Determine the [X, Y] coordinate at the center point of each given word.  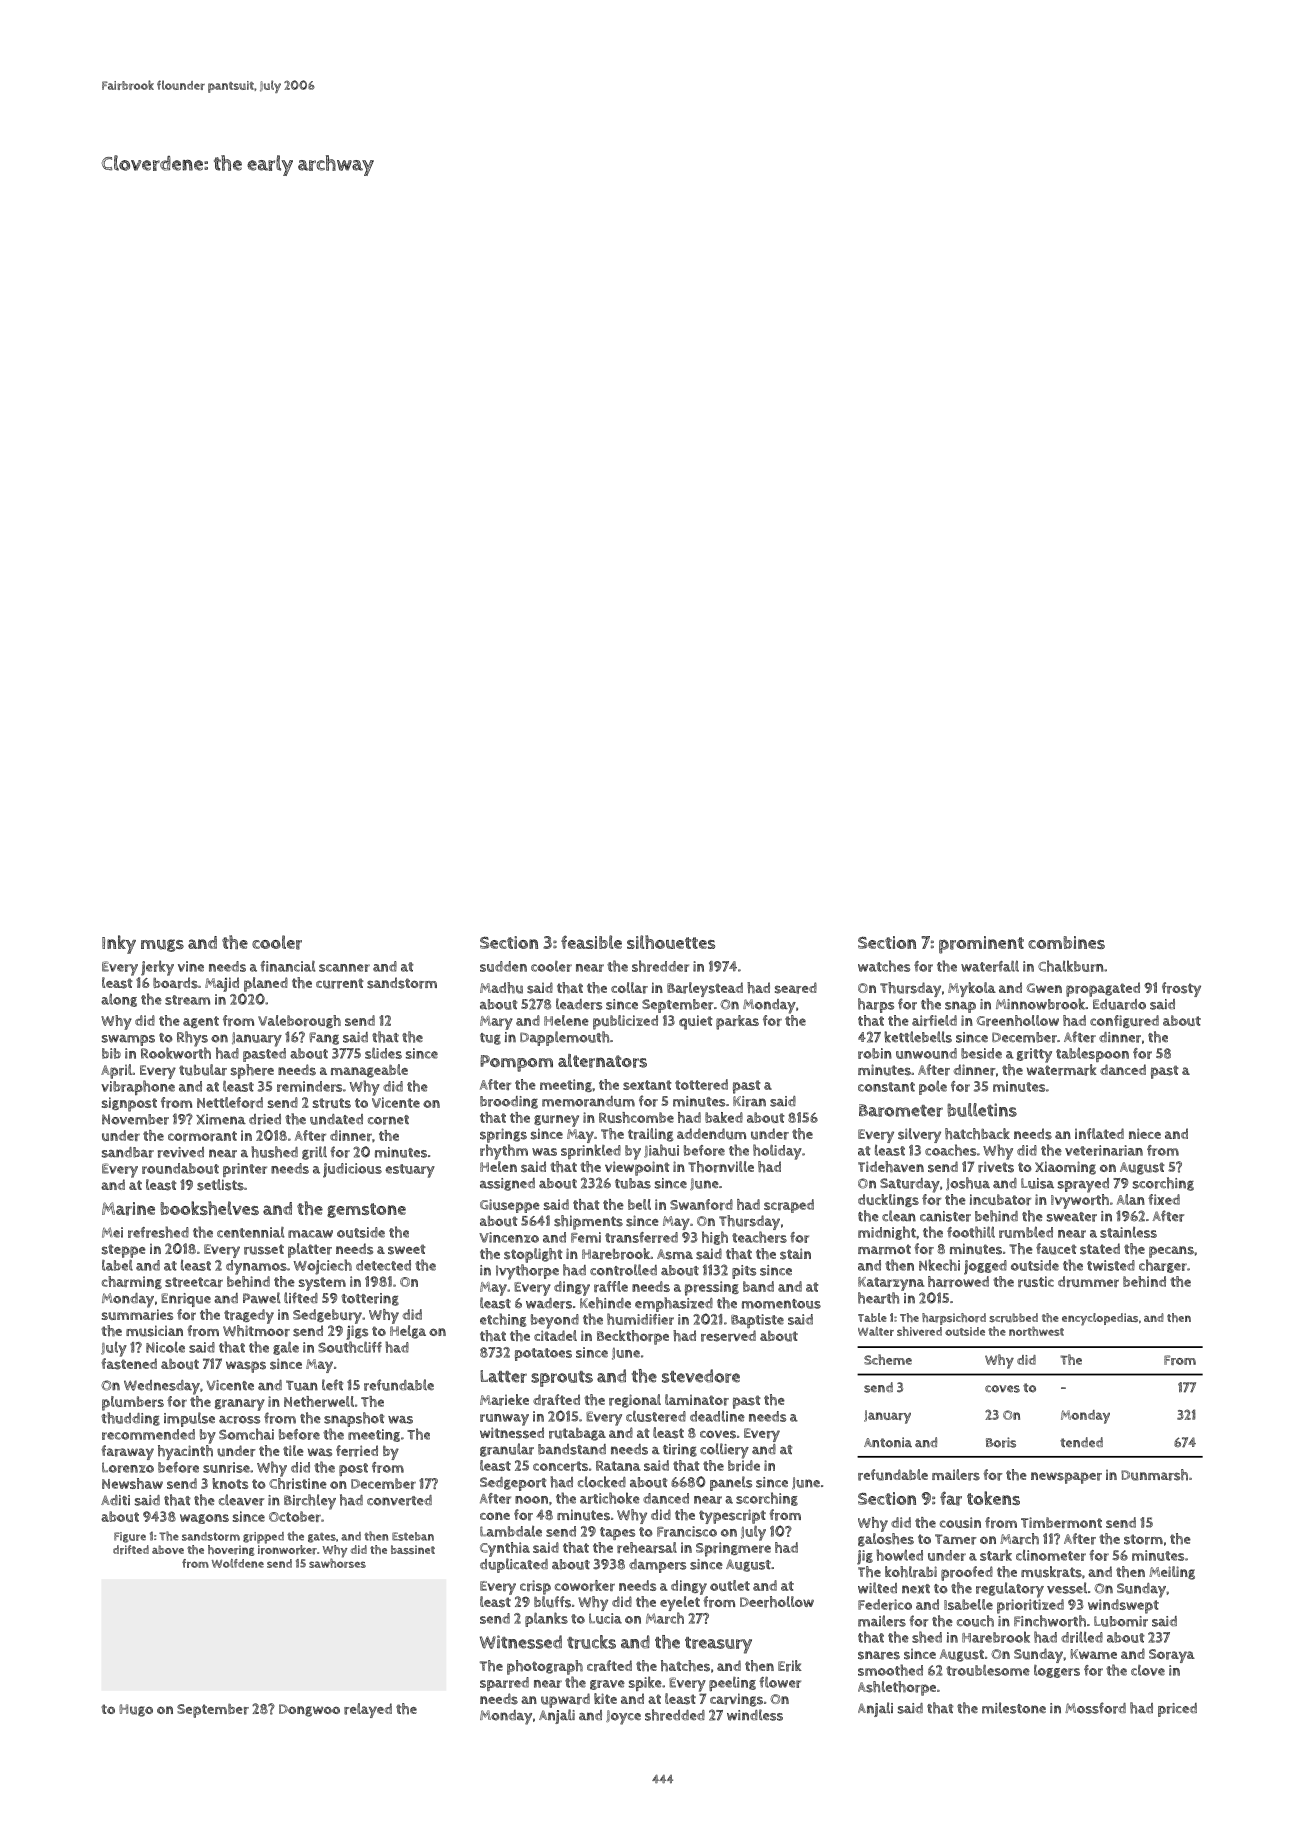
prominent [981, 945]
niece [1145, 1133]
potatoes [543, 1354]
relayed [368, 1710]
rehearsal [647, 1547]
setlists [220, 1185]
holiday [777, 1152]
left [333, 1385]
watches [884, 966]
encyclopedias [1100, 1319]
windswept [1123, 1606]
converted [399, 1500]
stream [187, 1000]
